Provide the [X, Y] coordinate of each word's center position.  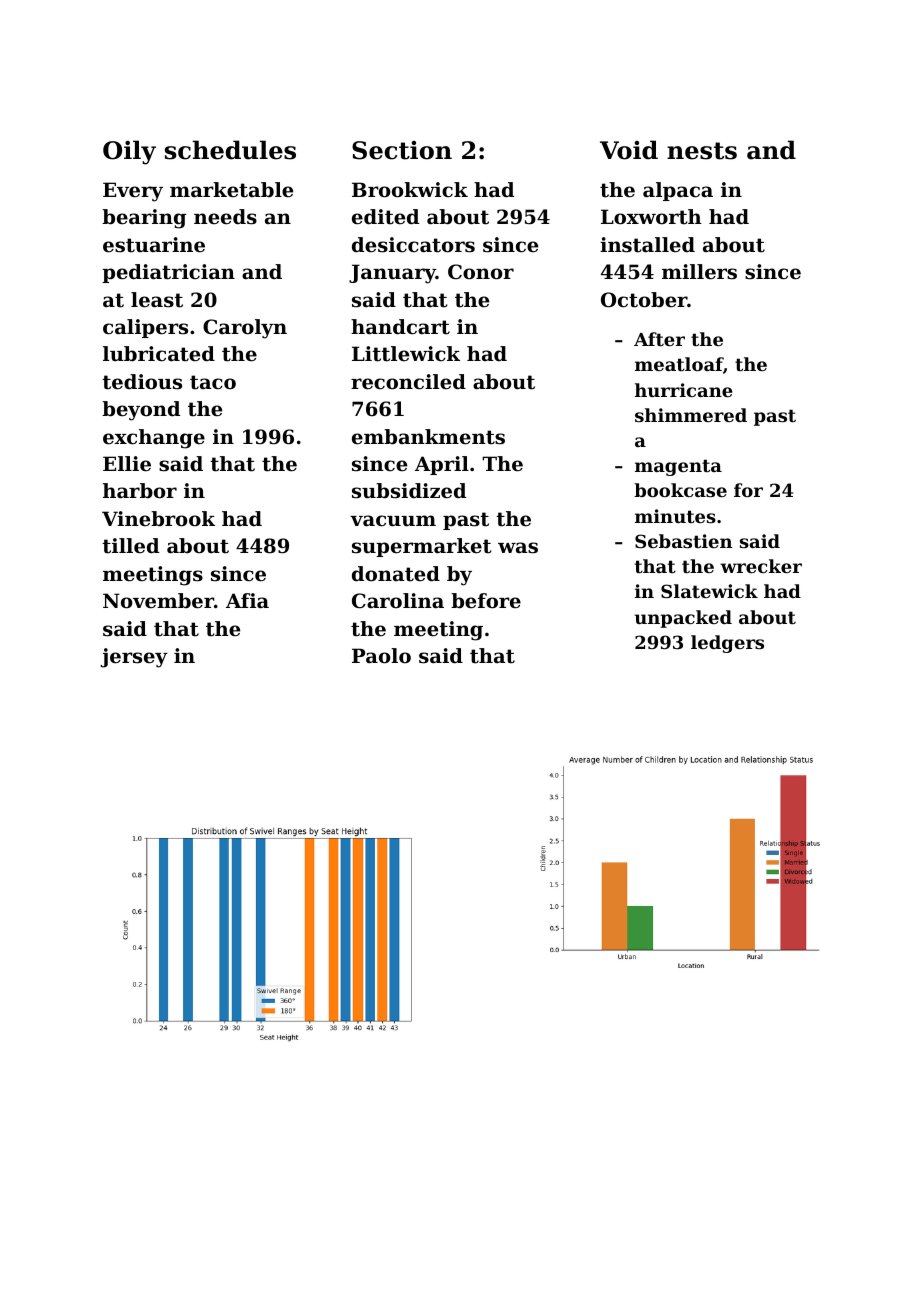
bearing [144, 219]
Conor [481, 272]
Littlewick [406, 354]
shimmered [691, 415]
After [659, 339]
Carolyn [245, 329]
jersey [134, 658]
